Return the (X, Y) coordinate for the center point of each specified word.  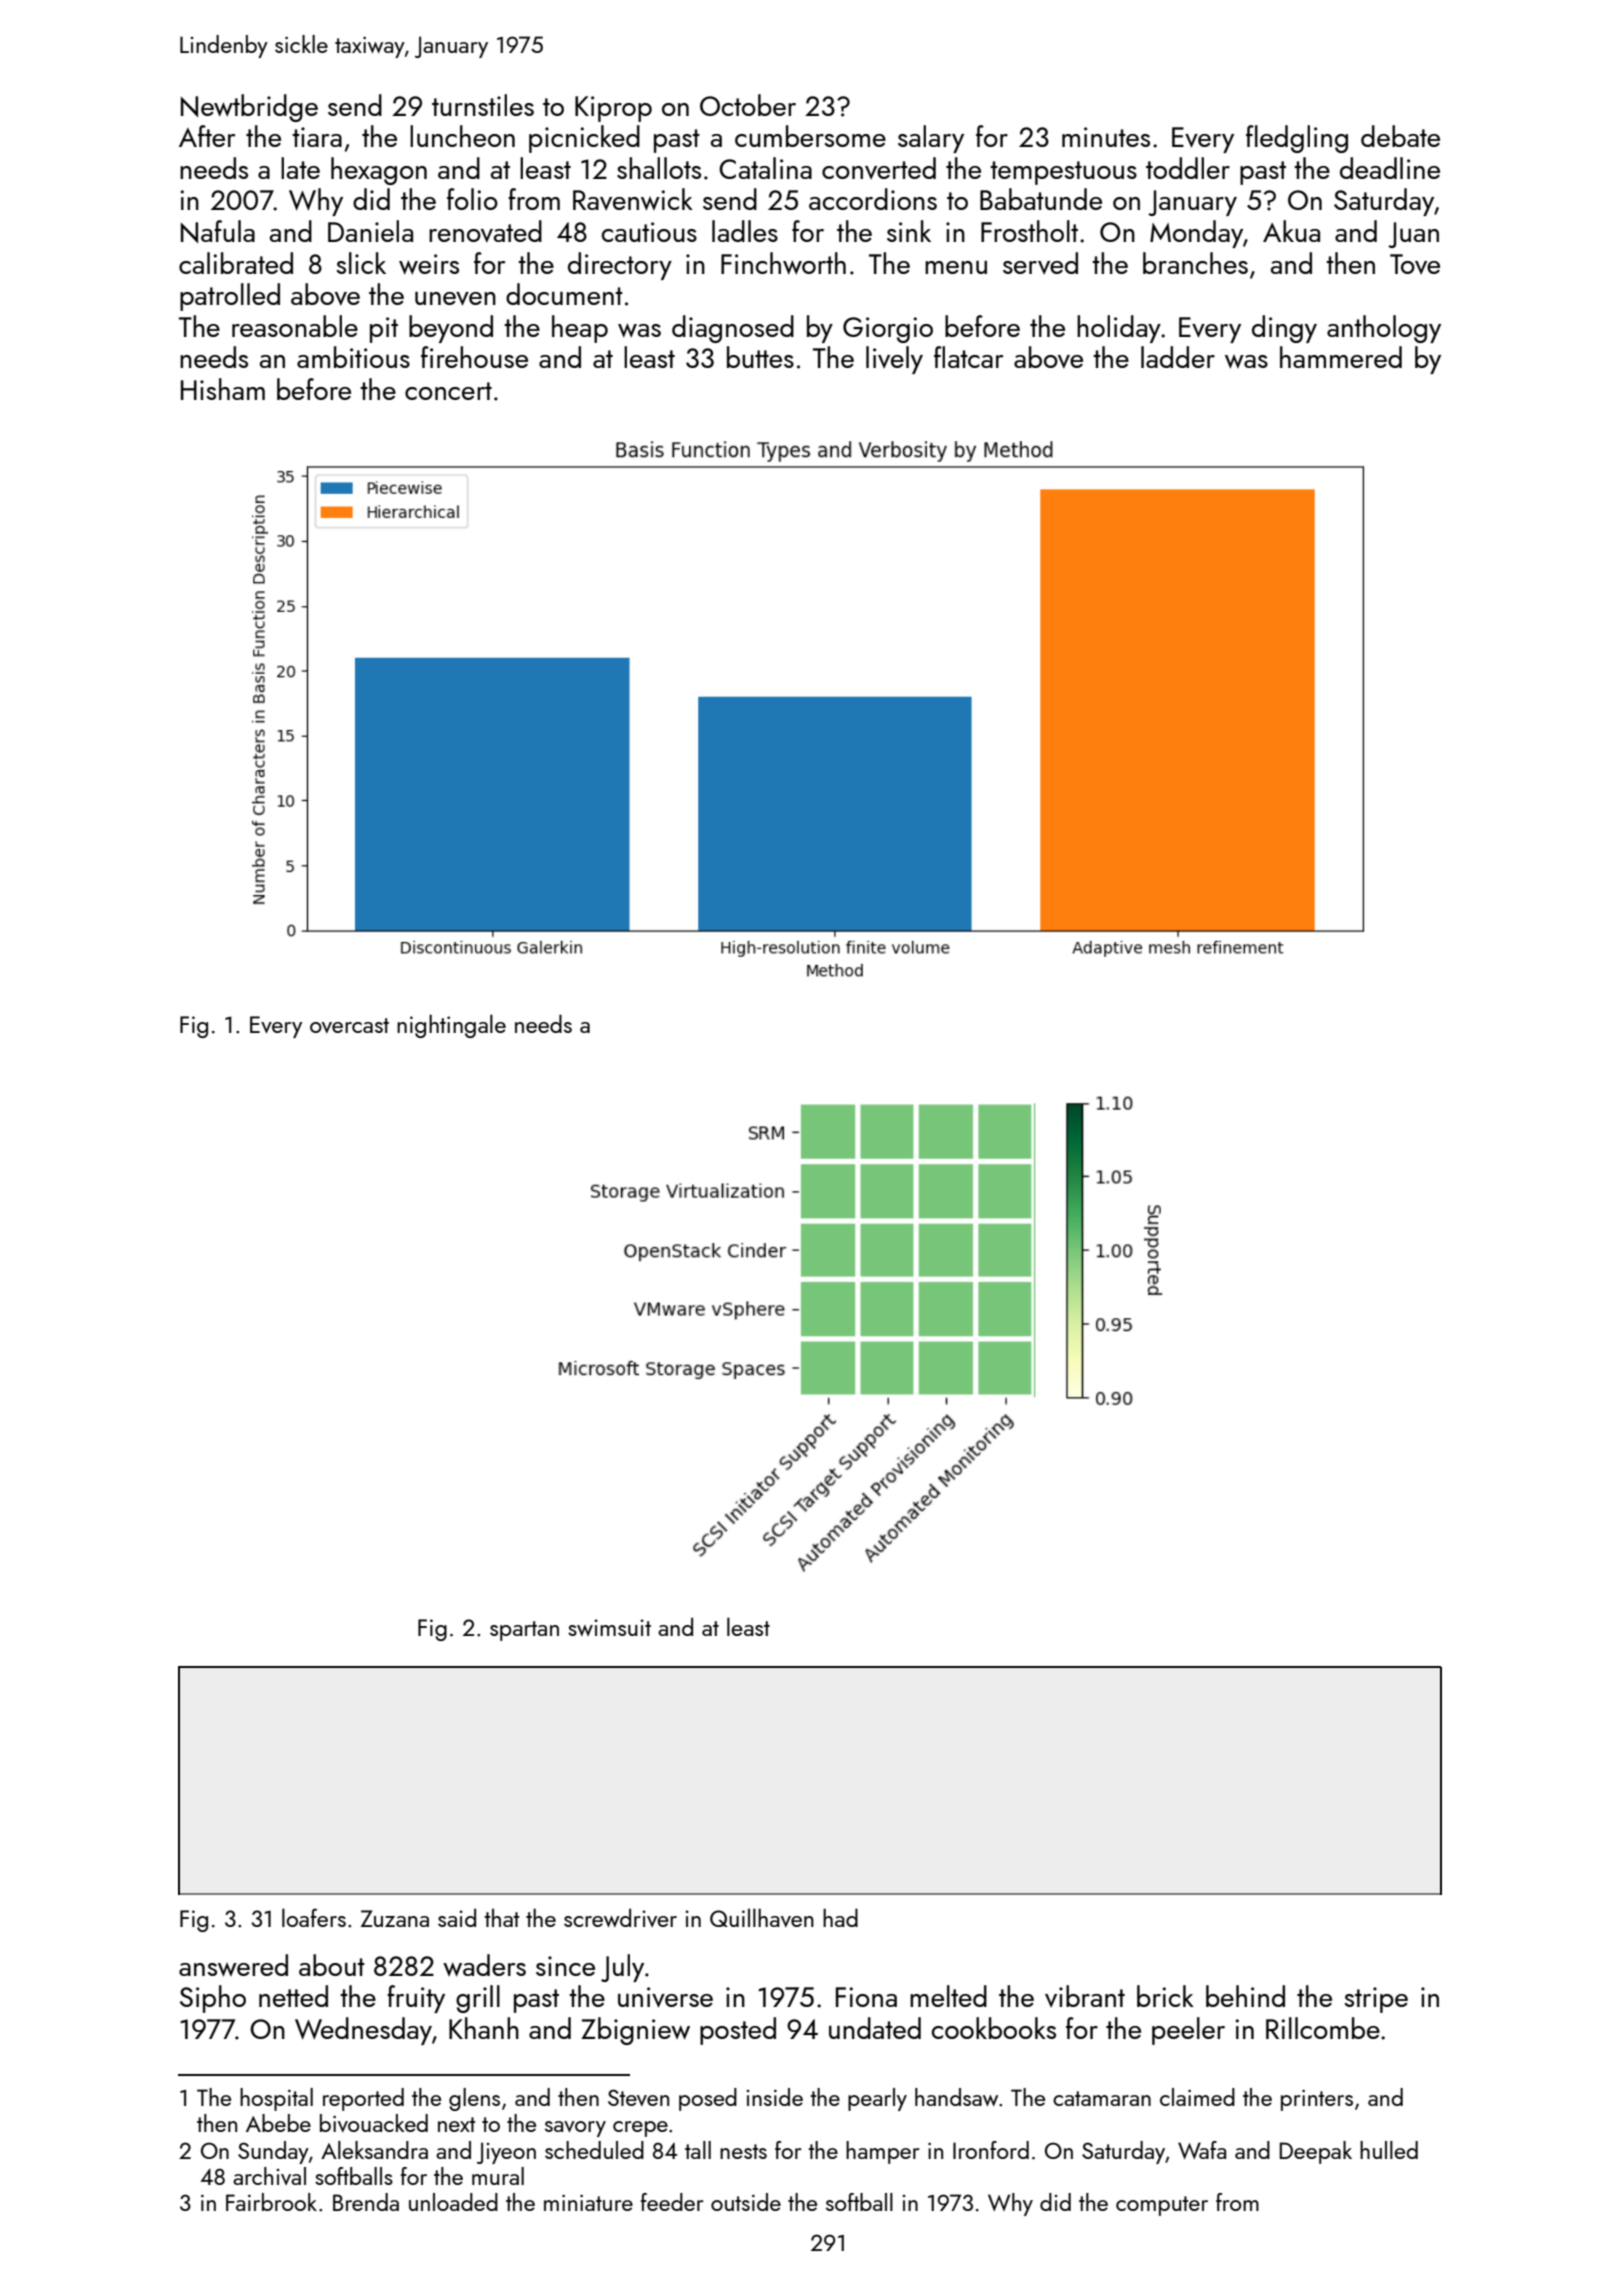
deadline (1390, 168)
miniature (588, 2203)
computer (1162, 2206)
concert (448, 391)
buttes (760, 357)
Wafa (1202, 2150)
